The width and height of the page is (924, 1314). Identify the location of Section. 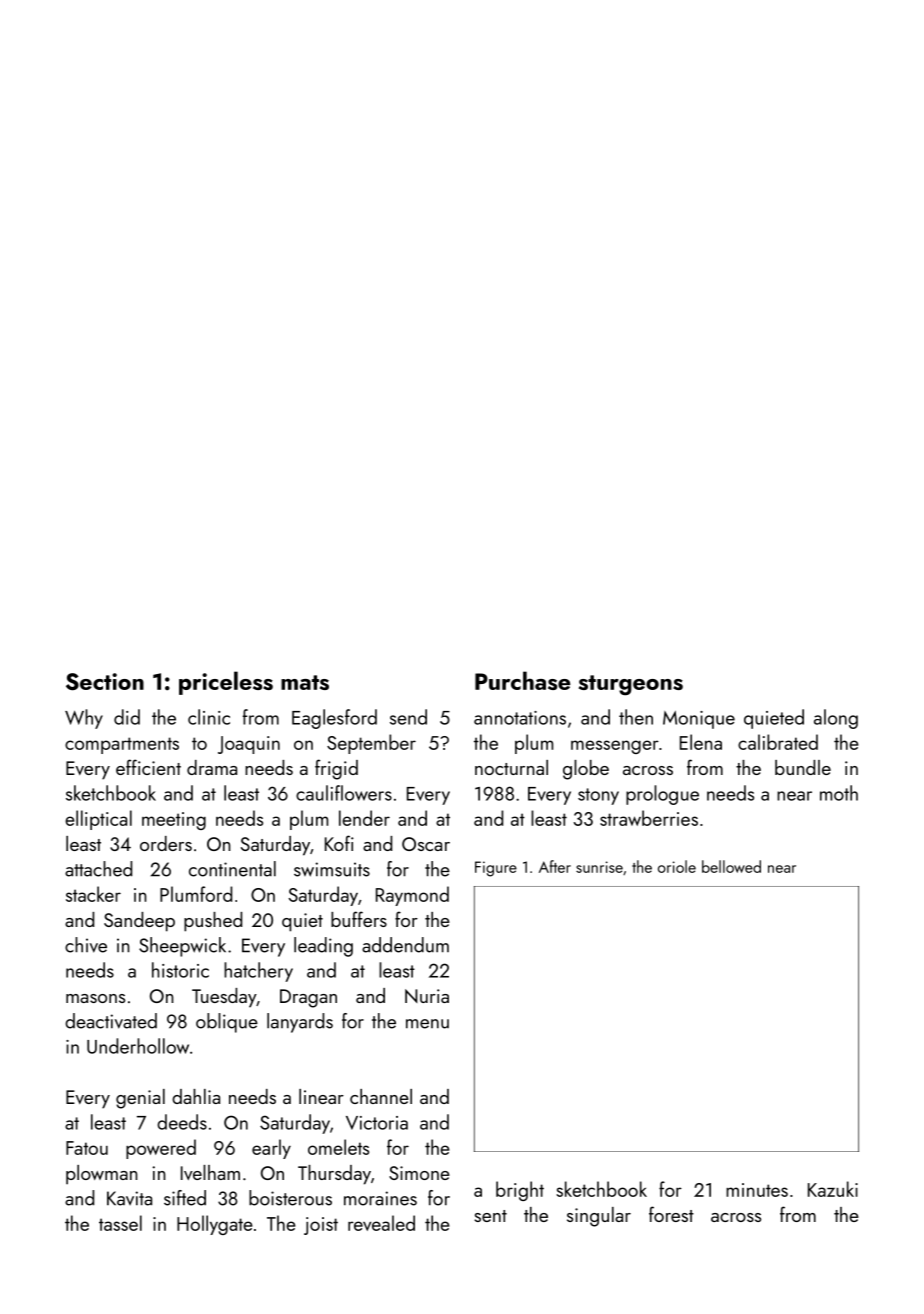
(105, 682).
